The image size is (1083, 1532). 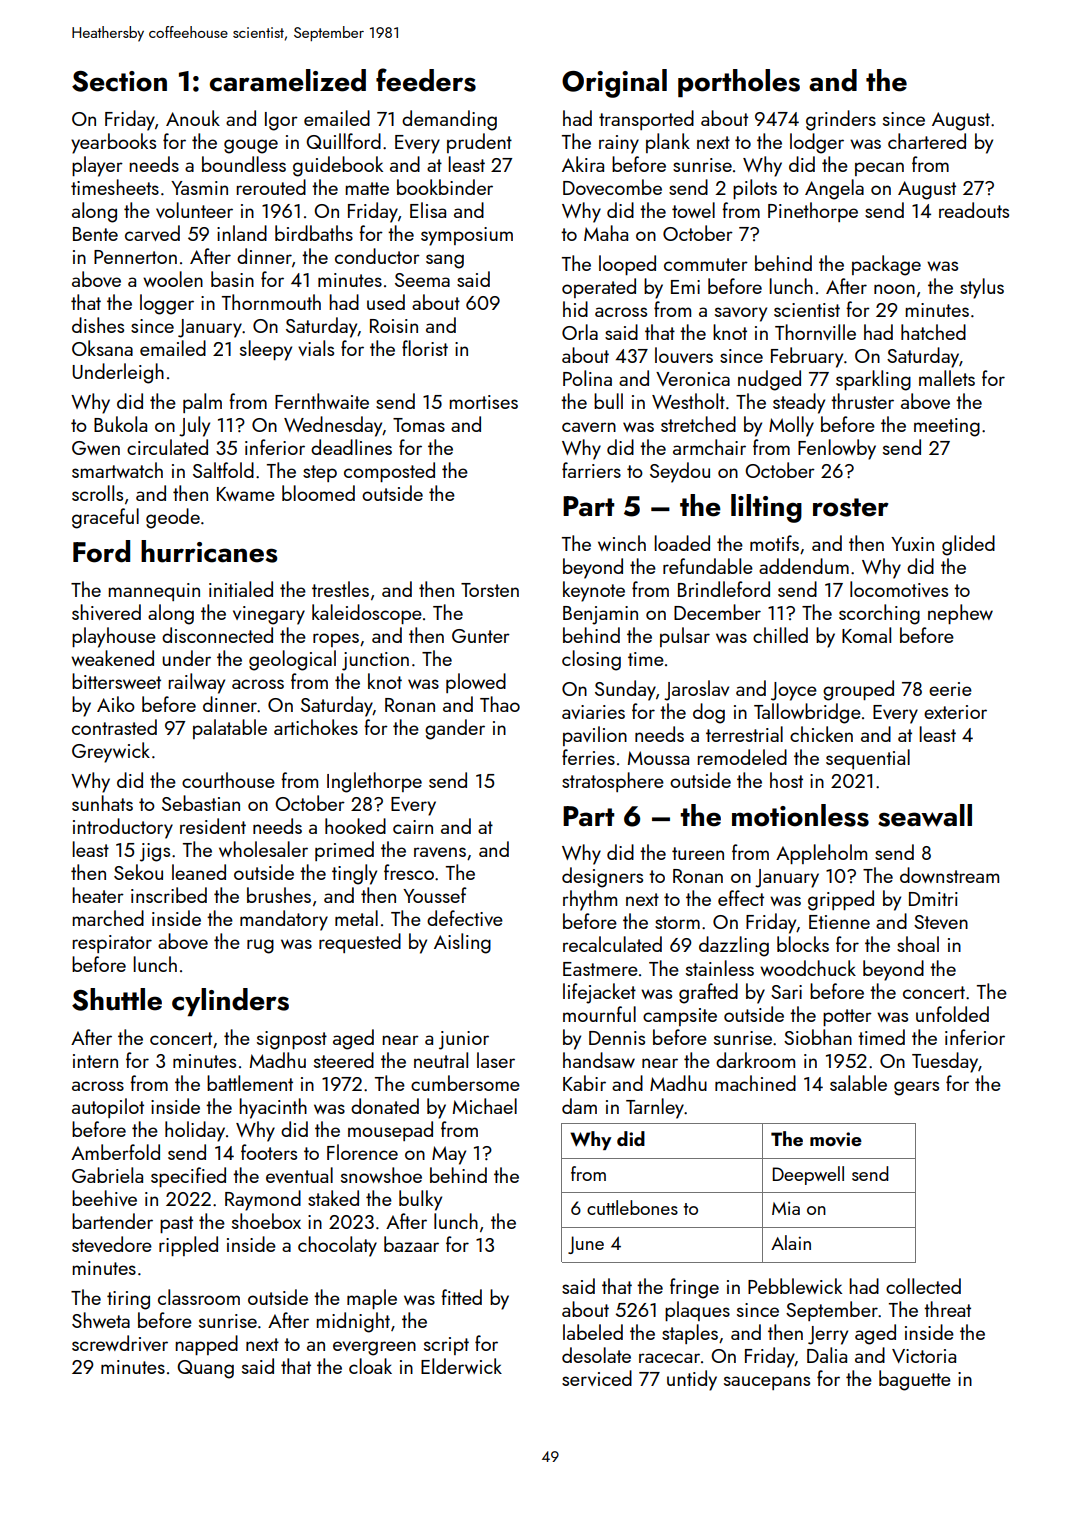 What do you see at coordinates (786, 780) in the document?
I see `host` at bounding box center [786, 780].
